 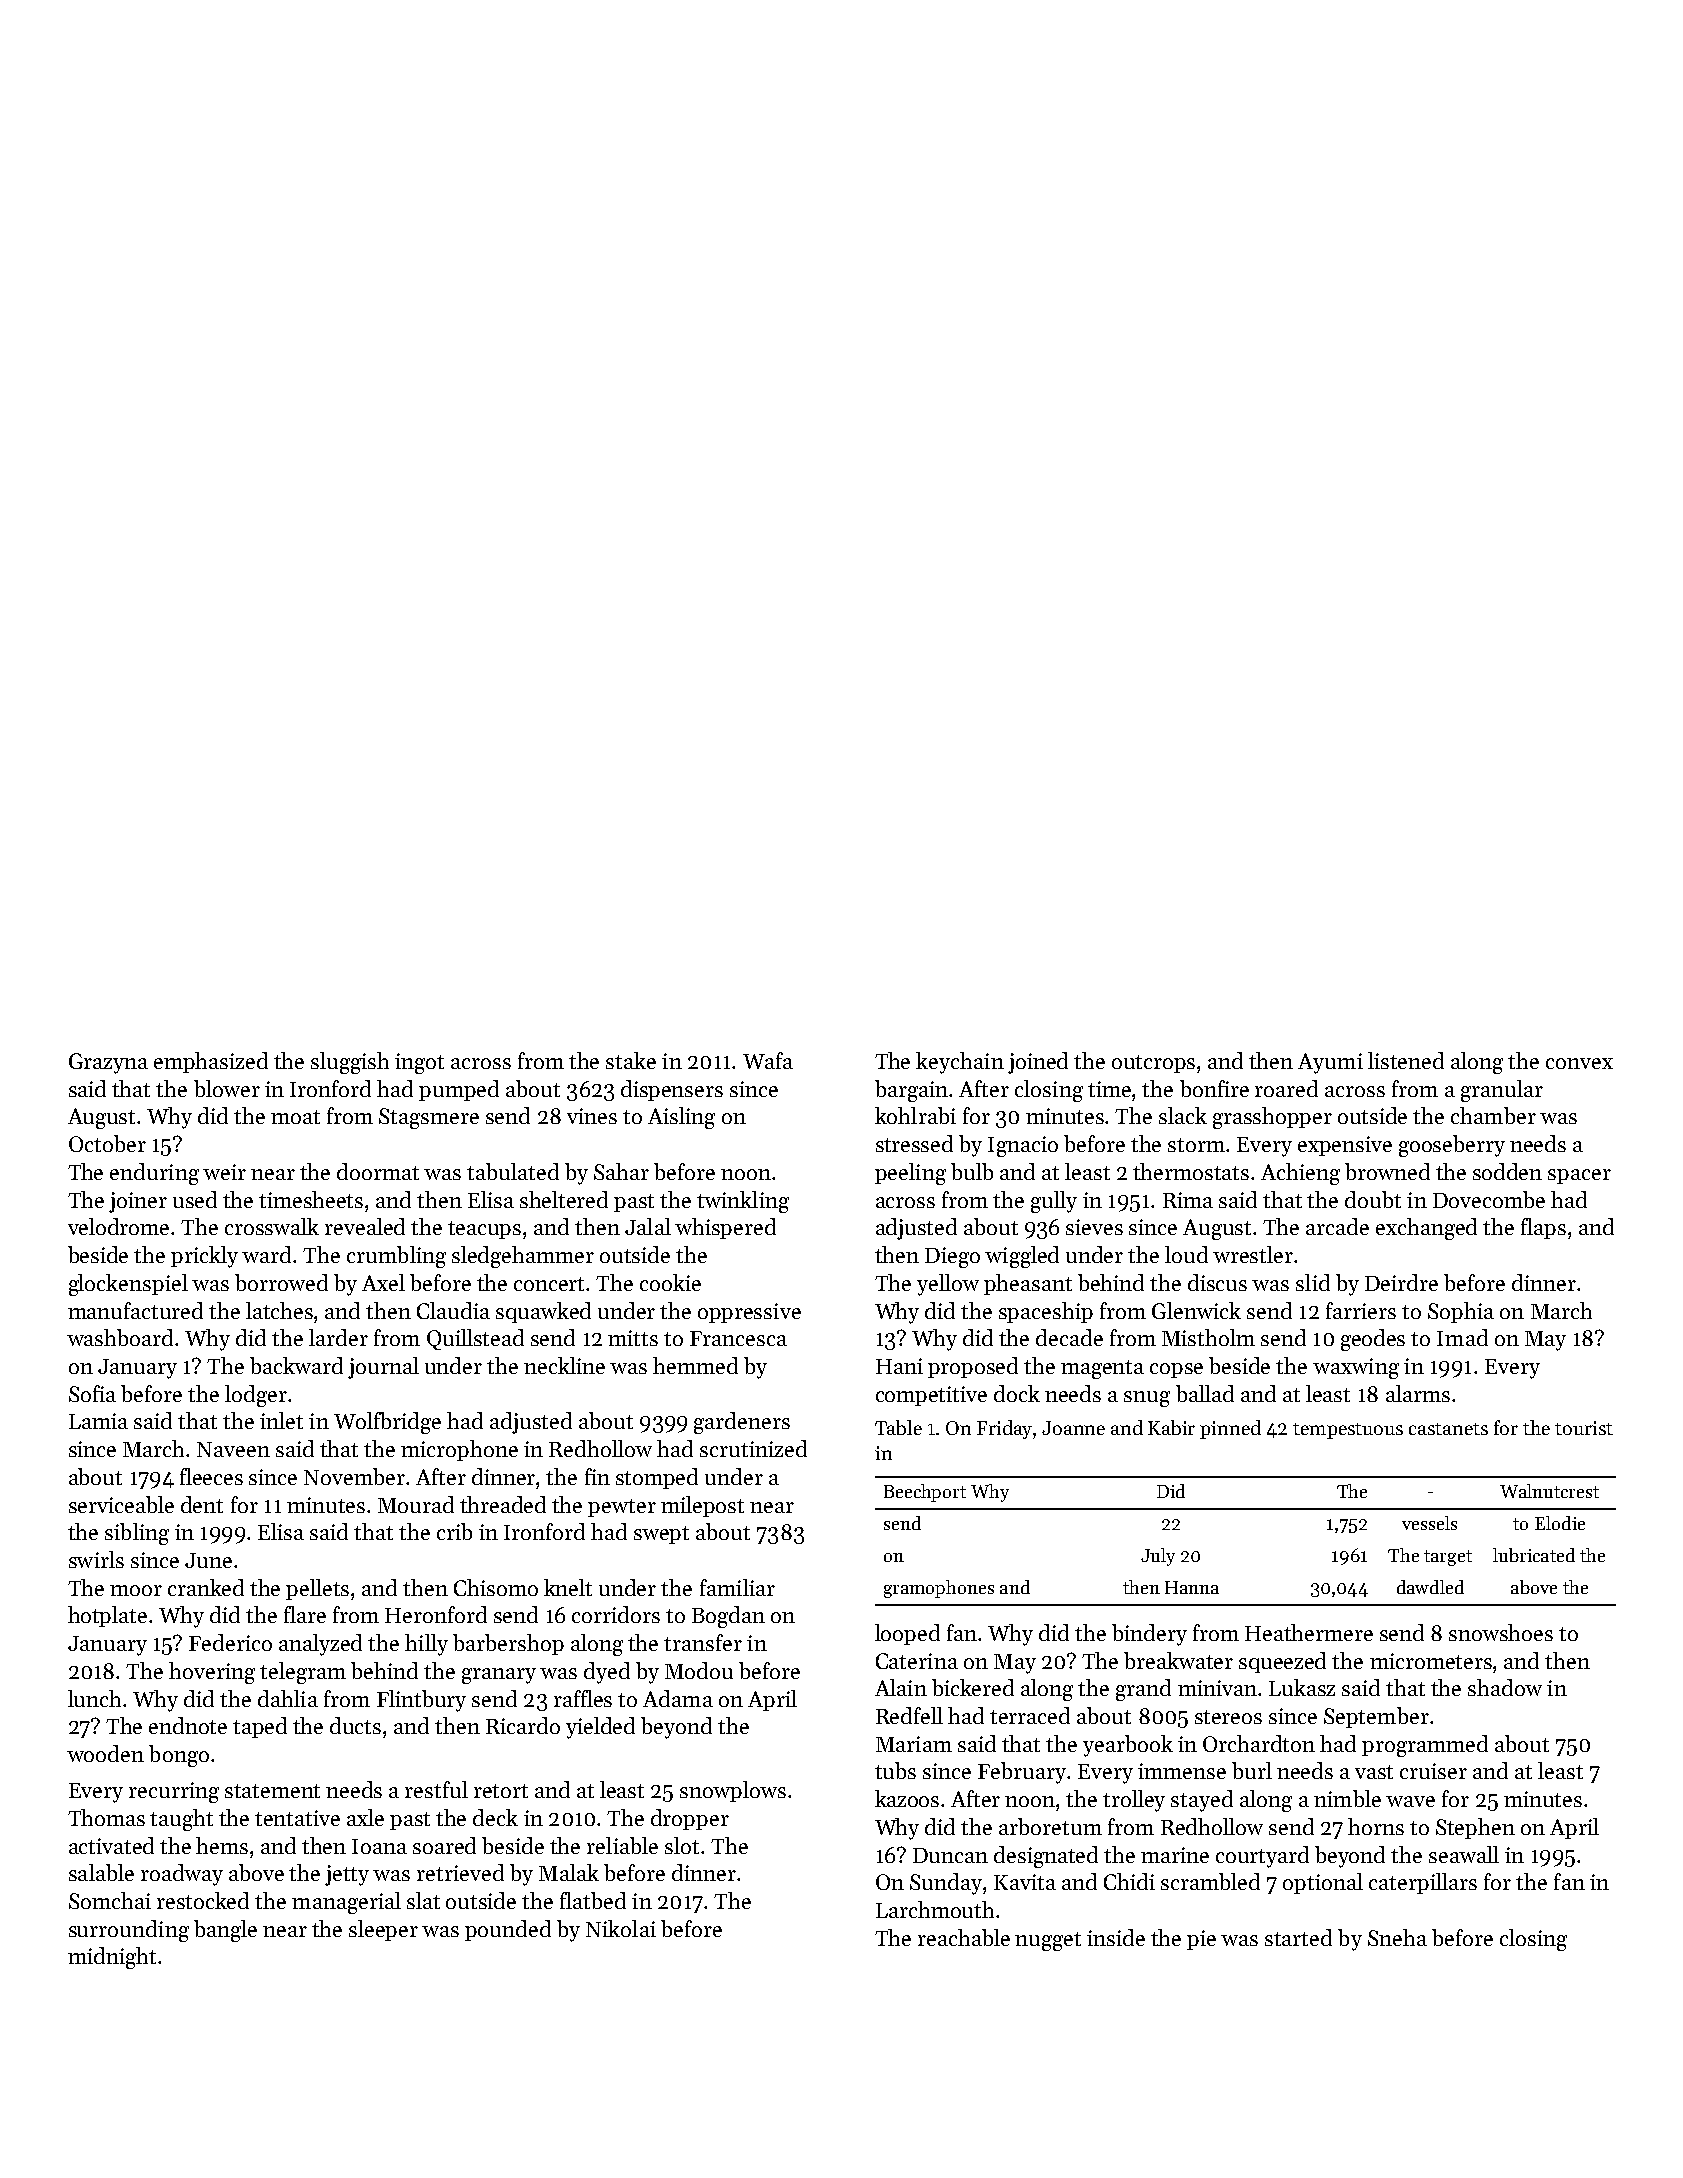 I want to click on convex, so click(x=1579, y=1063).
